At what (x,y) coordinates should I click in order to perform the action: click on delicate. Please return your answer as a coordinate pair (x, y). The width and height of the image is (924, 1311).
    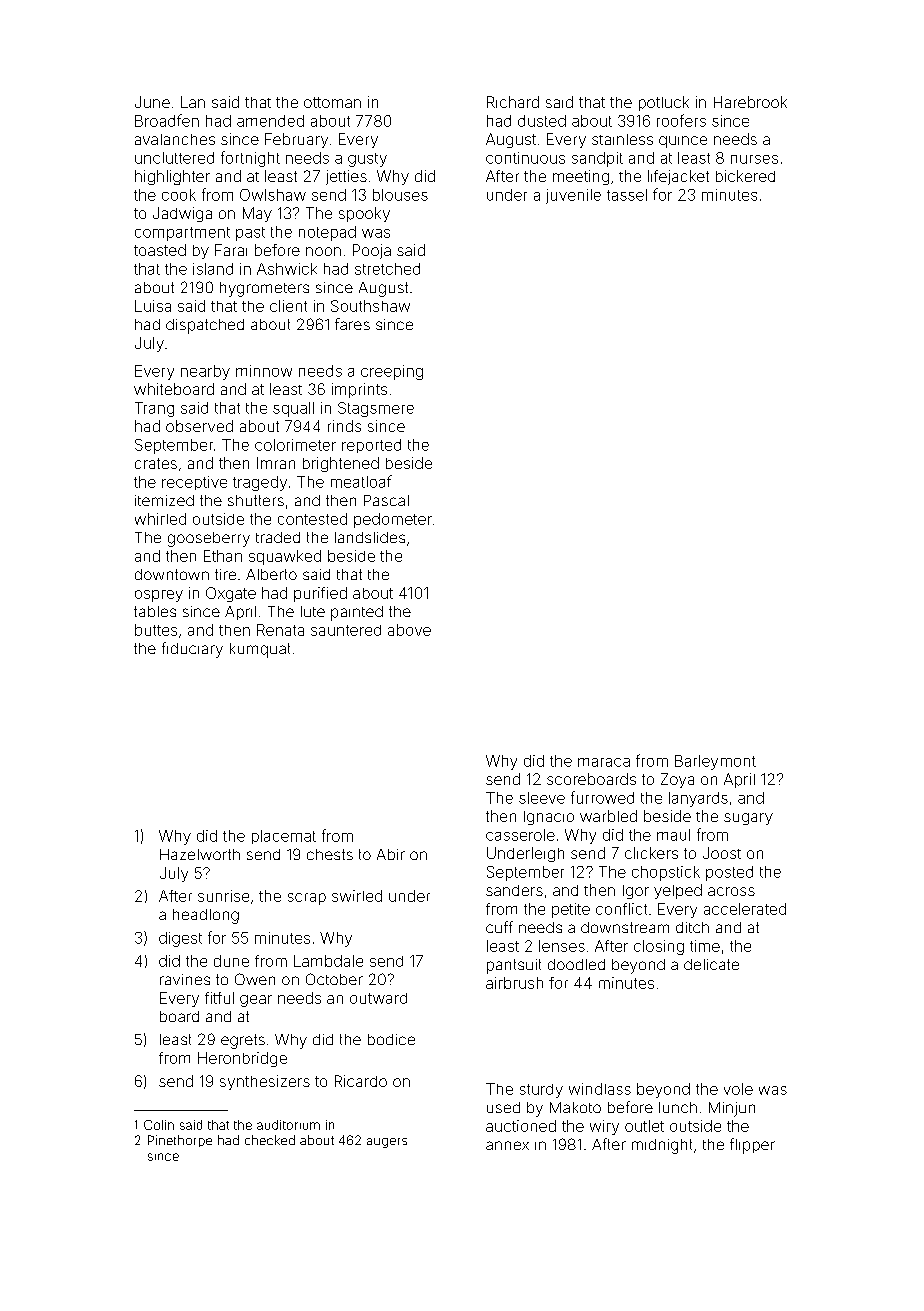
    Looking at the image, I should click on (711, 964).
